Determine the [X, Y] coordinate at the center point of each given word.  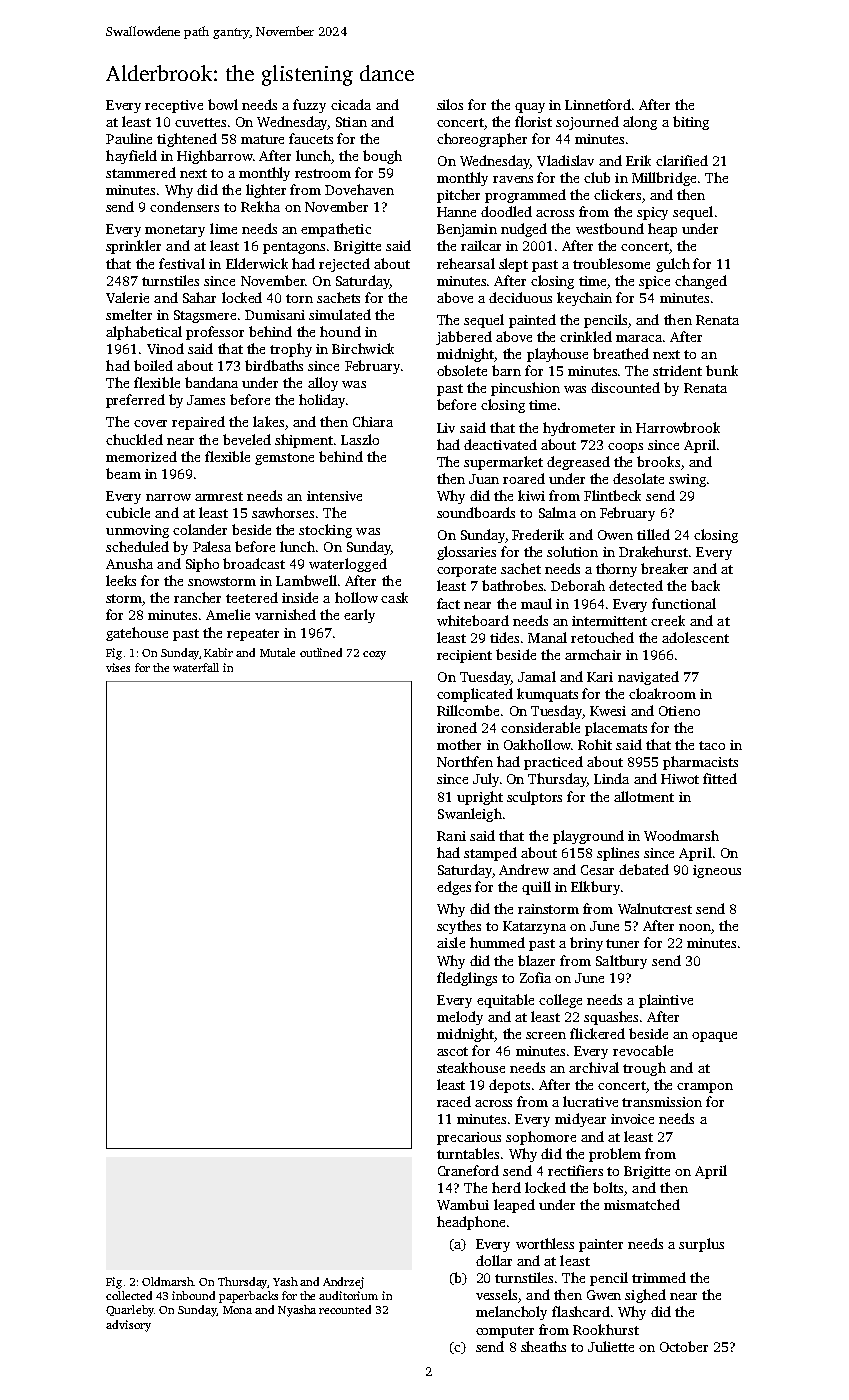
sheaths [543, 1346]
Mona [237, 1310]
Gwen [604, 1295]
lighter [266, 191]
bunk [722, 370]
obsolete [462, 370]
